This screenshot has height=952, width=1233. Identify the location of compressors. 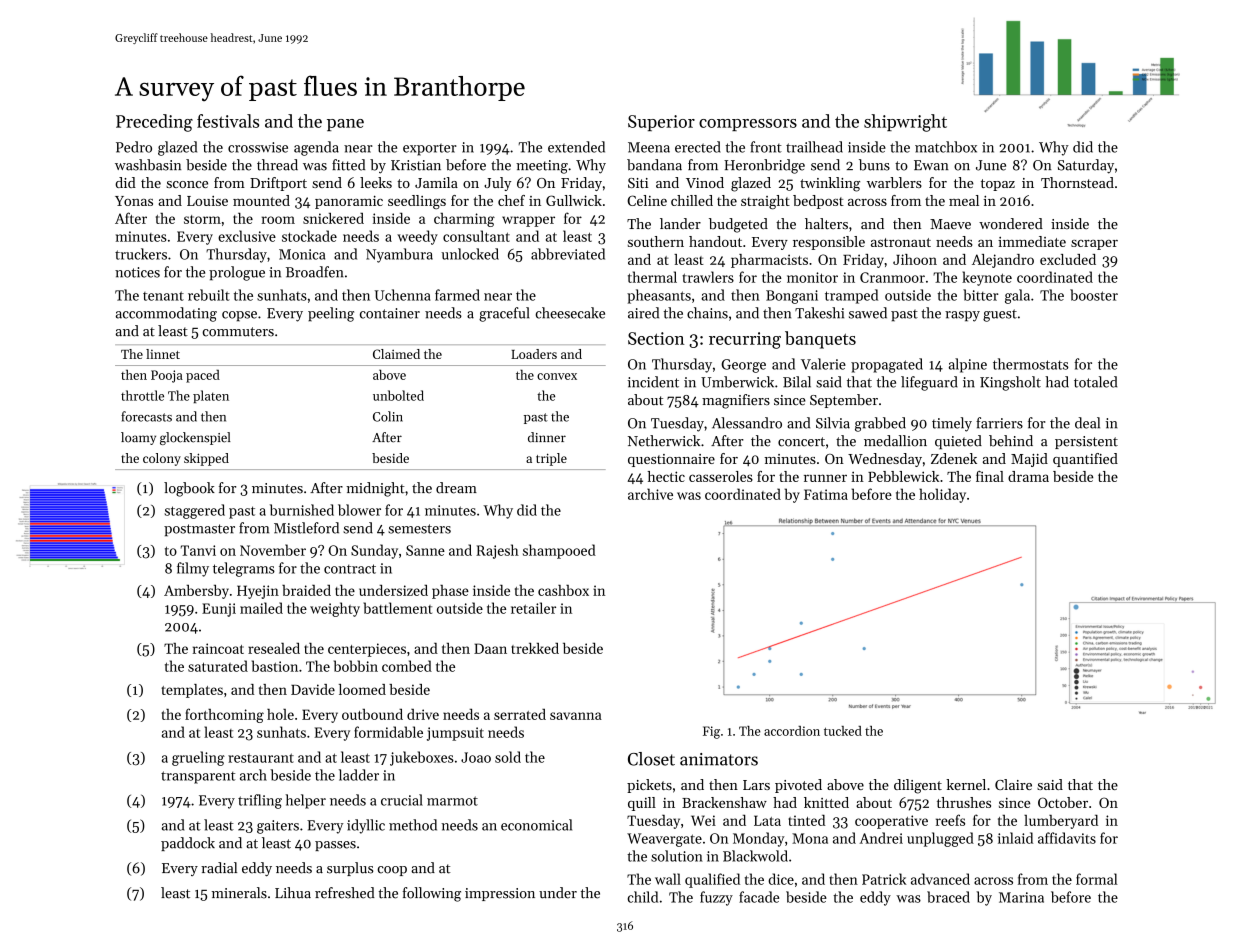
(748, 125).
